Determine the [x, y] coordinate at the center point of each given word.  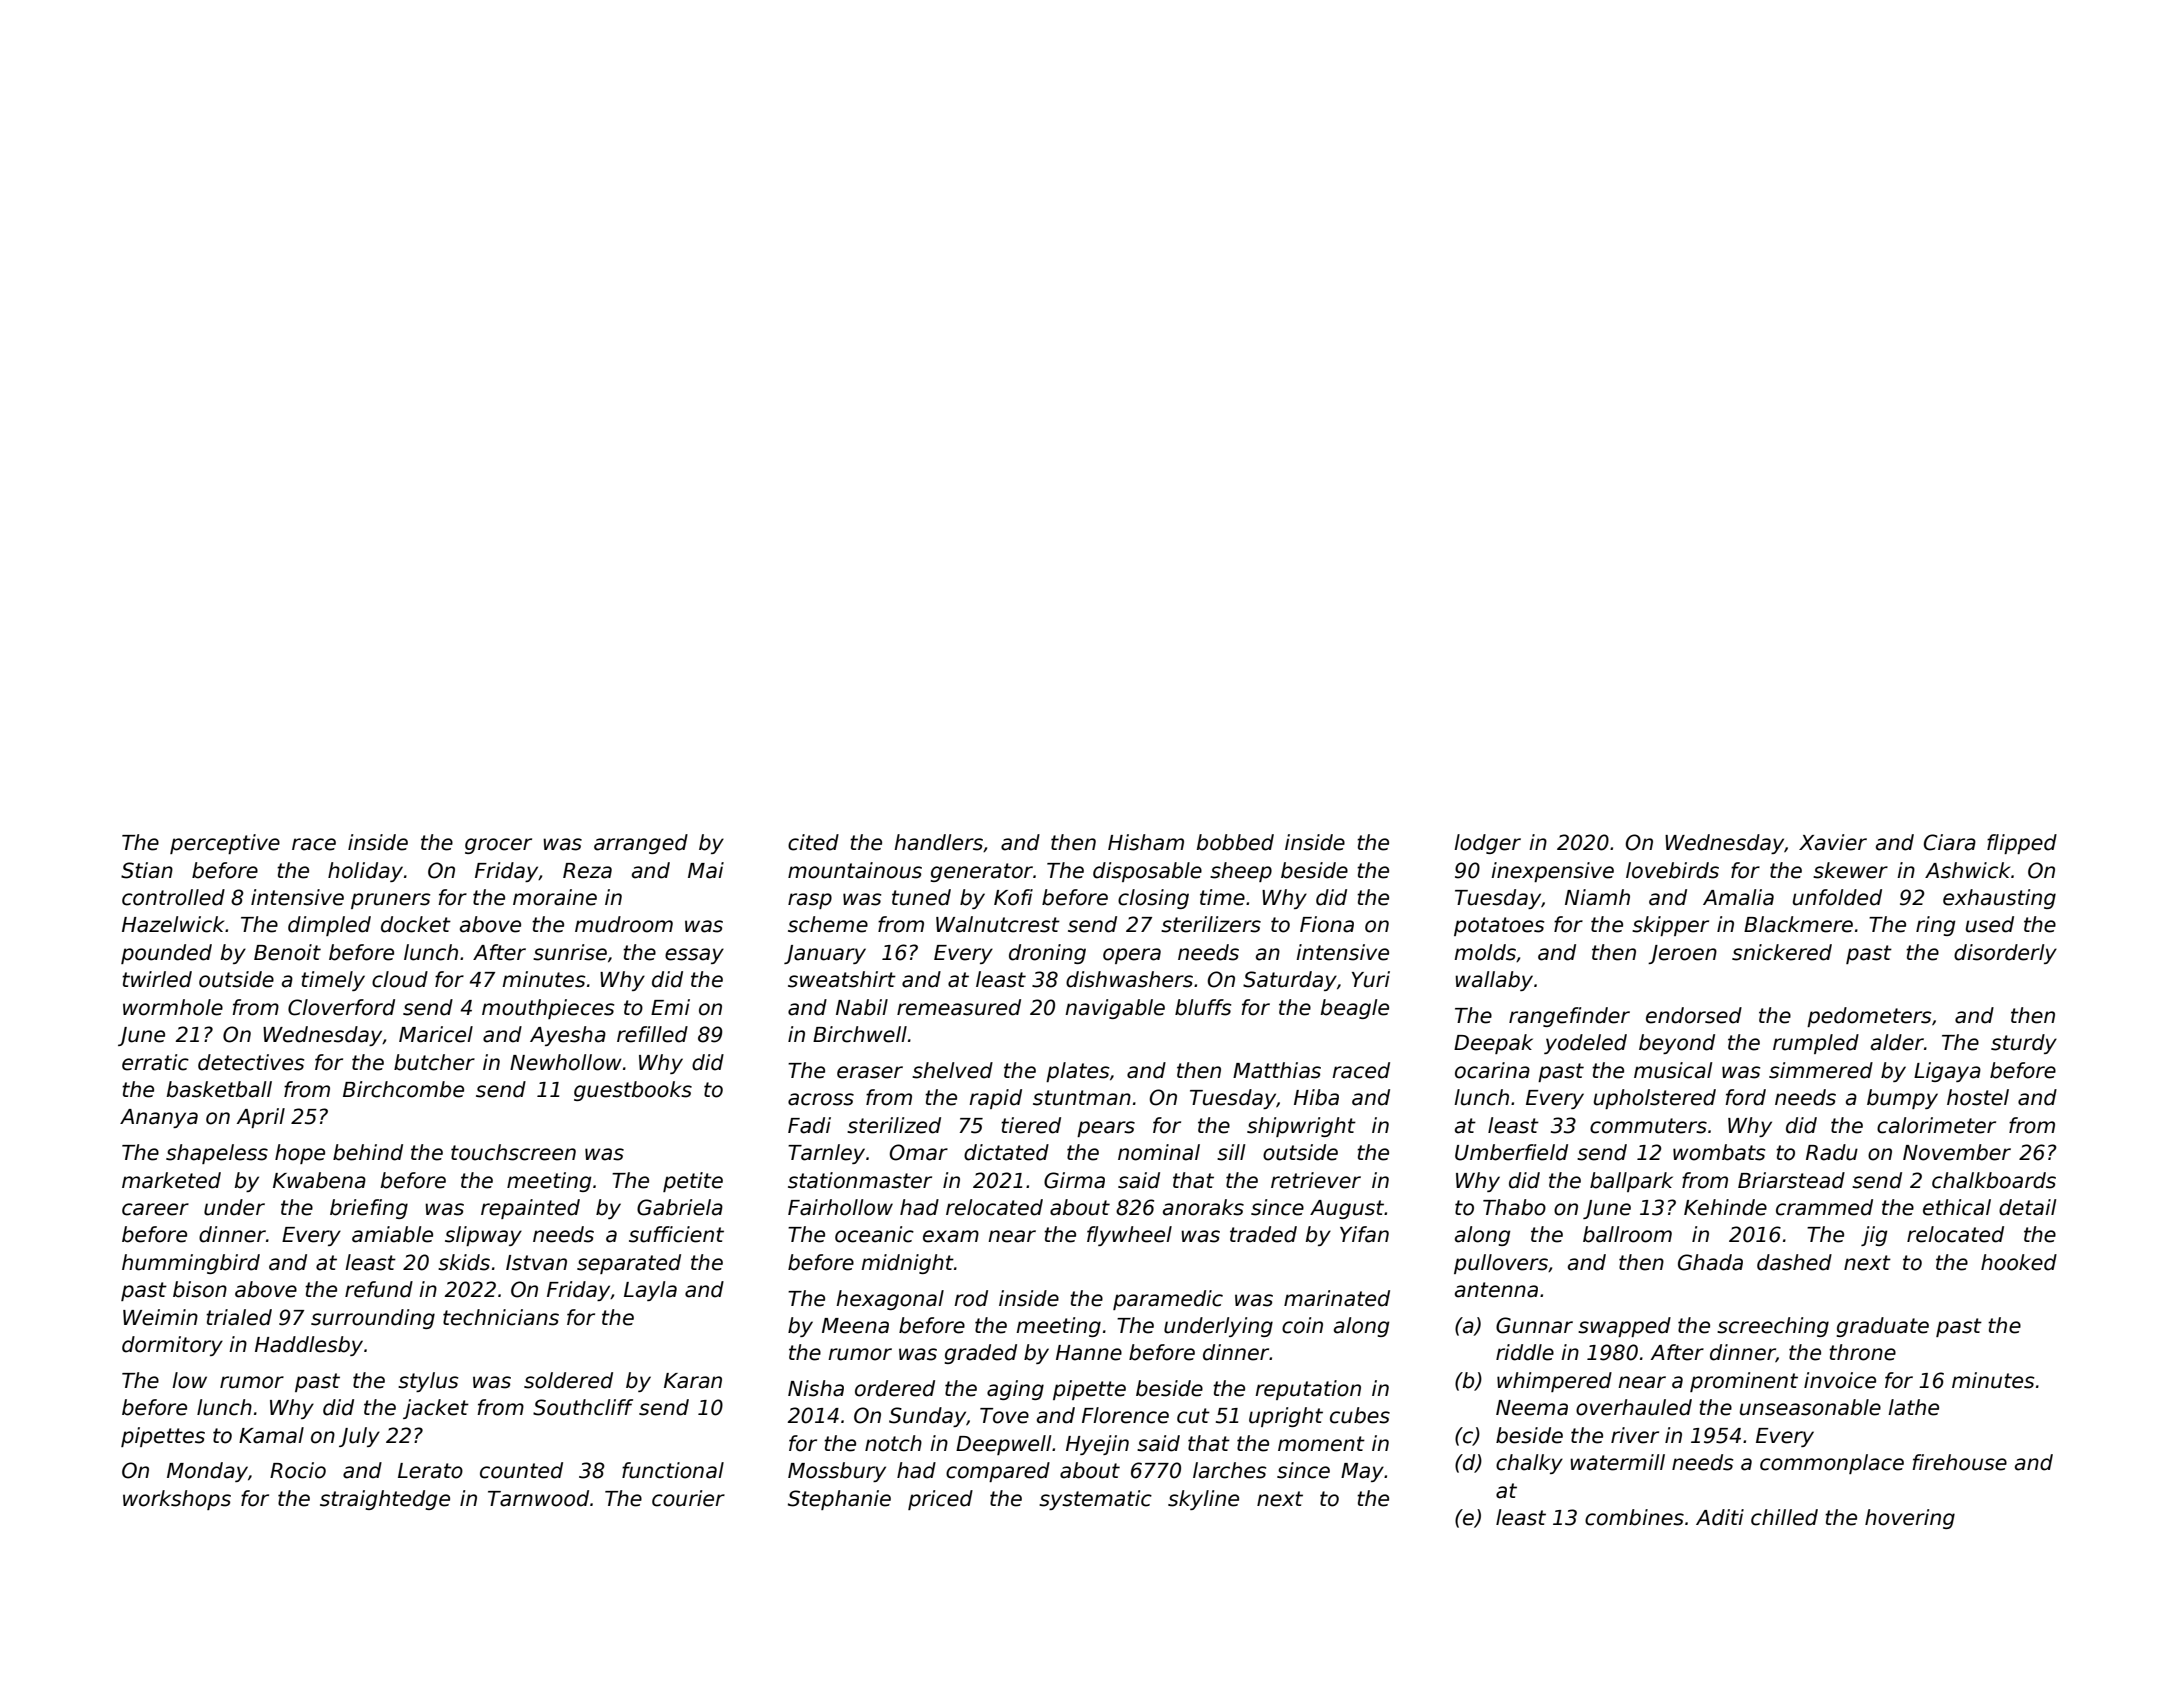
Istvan [536, 1263]
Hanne [1089, 1353]
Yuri [1371, 979]
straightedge [385, 1500]
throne [1862, 1352]
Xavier [1833, 842]
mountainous [855, 870]
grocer [498, 846]
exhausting [1999, 899]
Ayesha [568, 1036]
